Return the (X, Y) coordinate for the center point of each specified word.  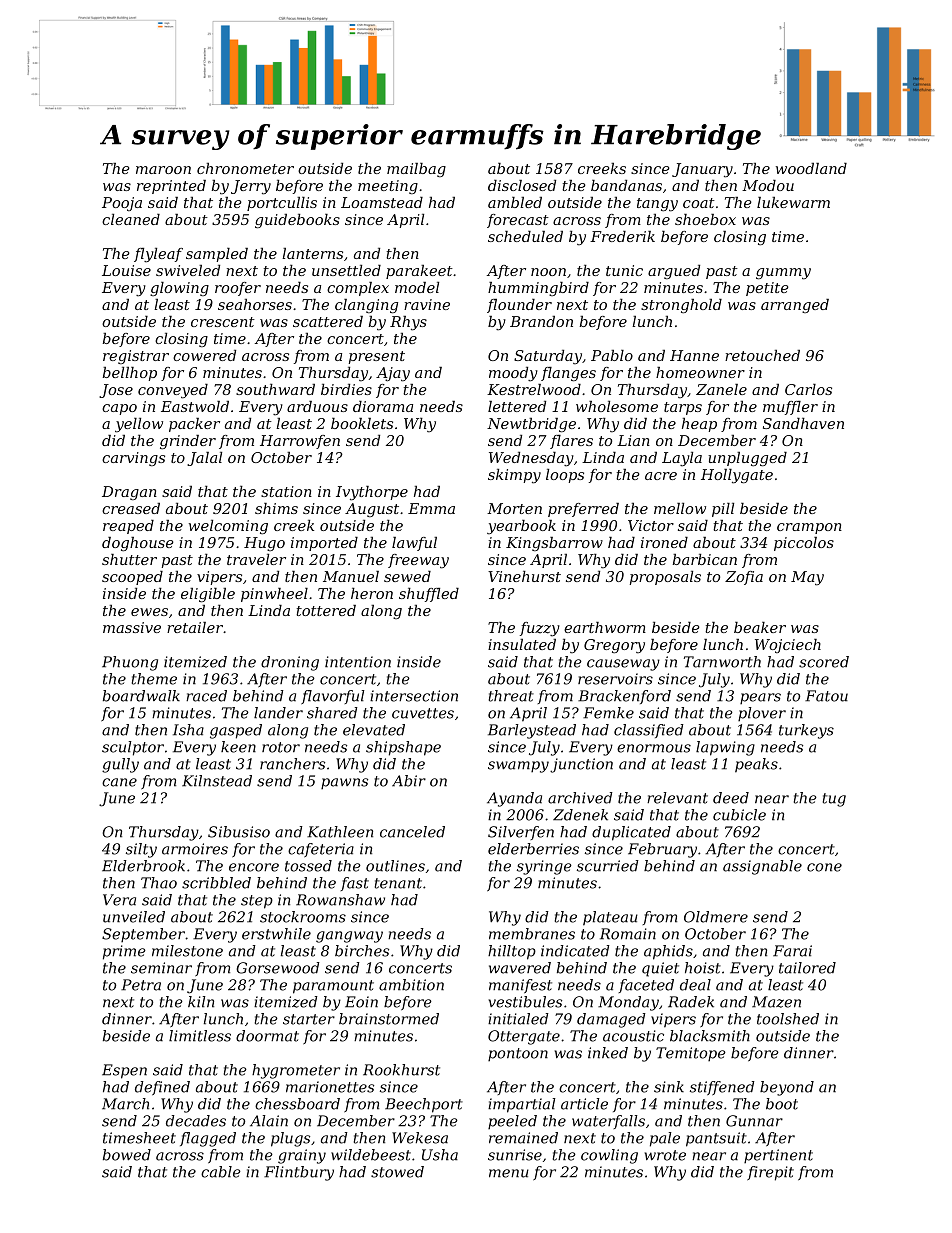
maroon (163, 170)
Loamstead (382, 202)
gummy (783, 274)
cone (824, 867)
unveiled (134, 917)
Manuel (351, 576)
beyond (787, 1088)
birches (362, 951)
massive (132, 627)
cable (221, 1172)
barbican (704, 559)
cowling (609, 1156)
